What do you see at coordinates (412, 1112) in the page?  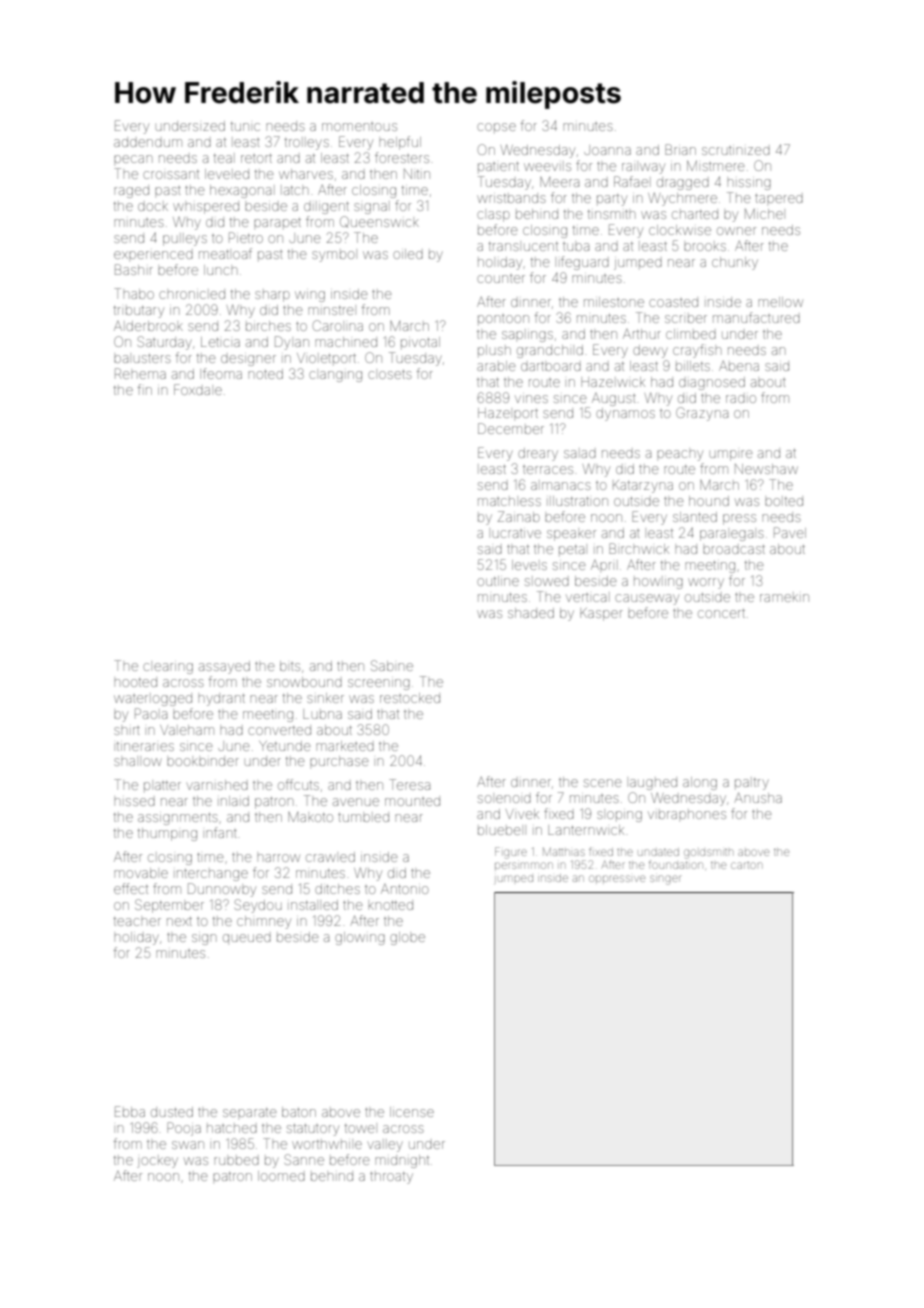 I see `license` at bounding box center [412, 1112].
